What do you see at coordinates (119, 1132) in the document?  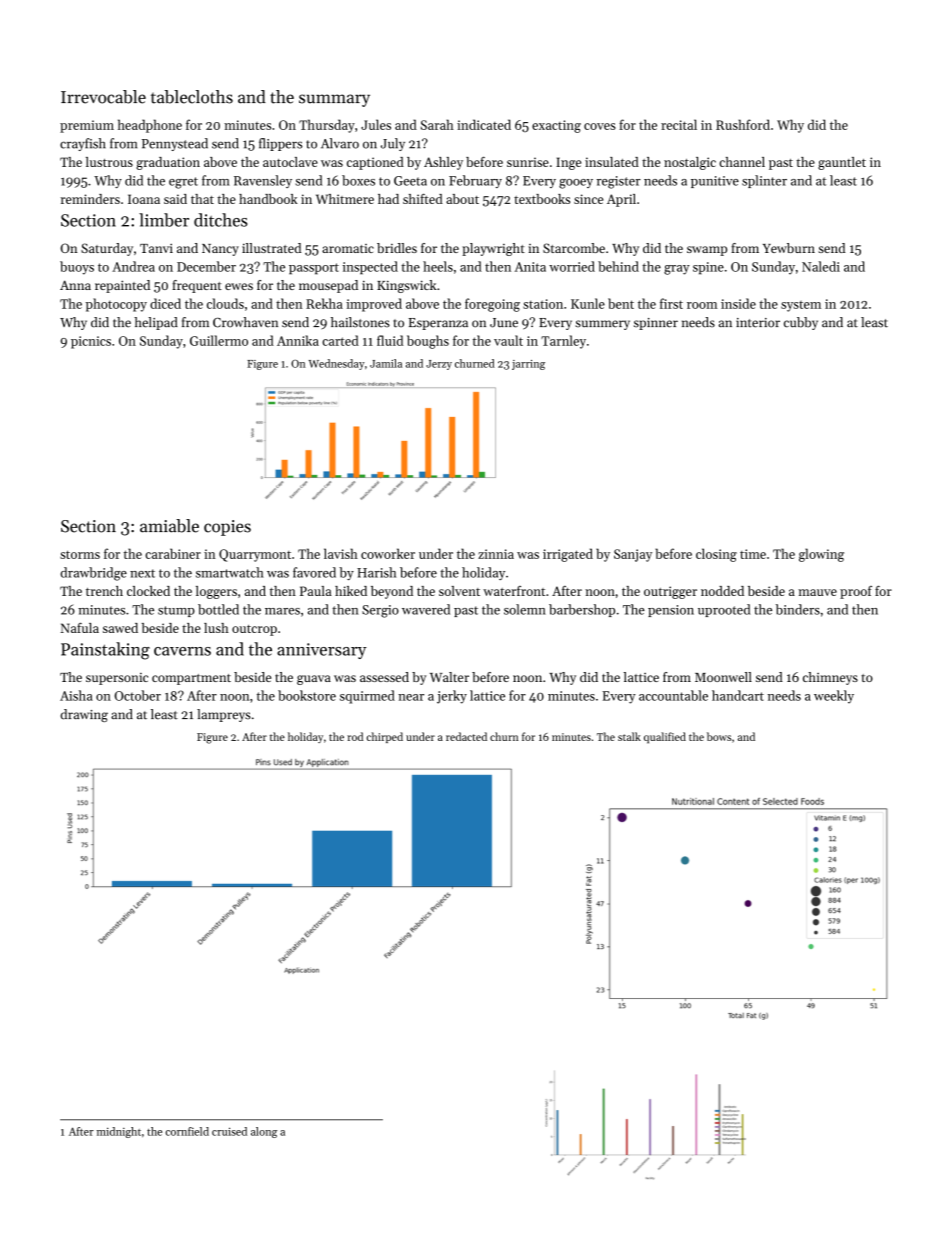 I see `midnight` at bounding box center [119, 1132].
